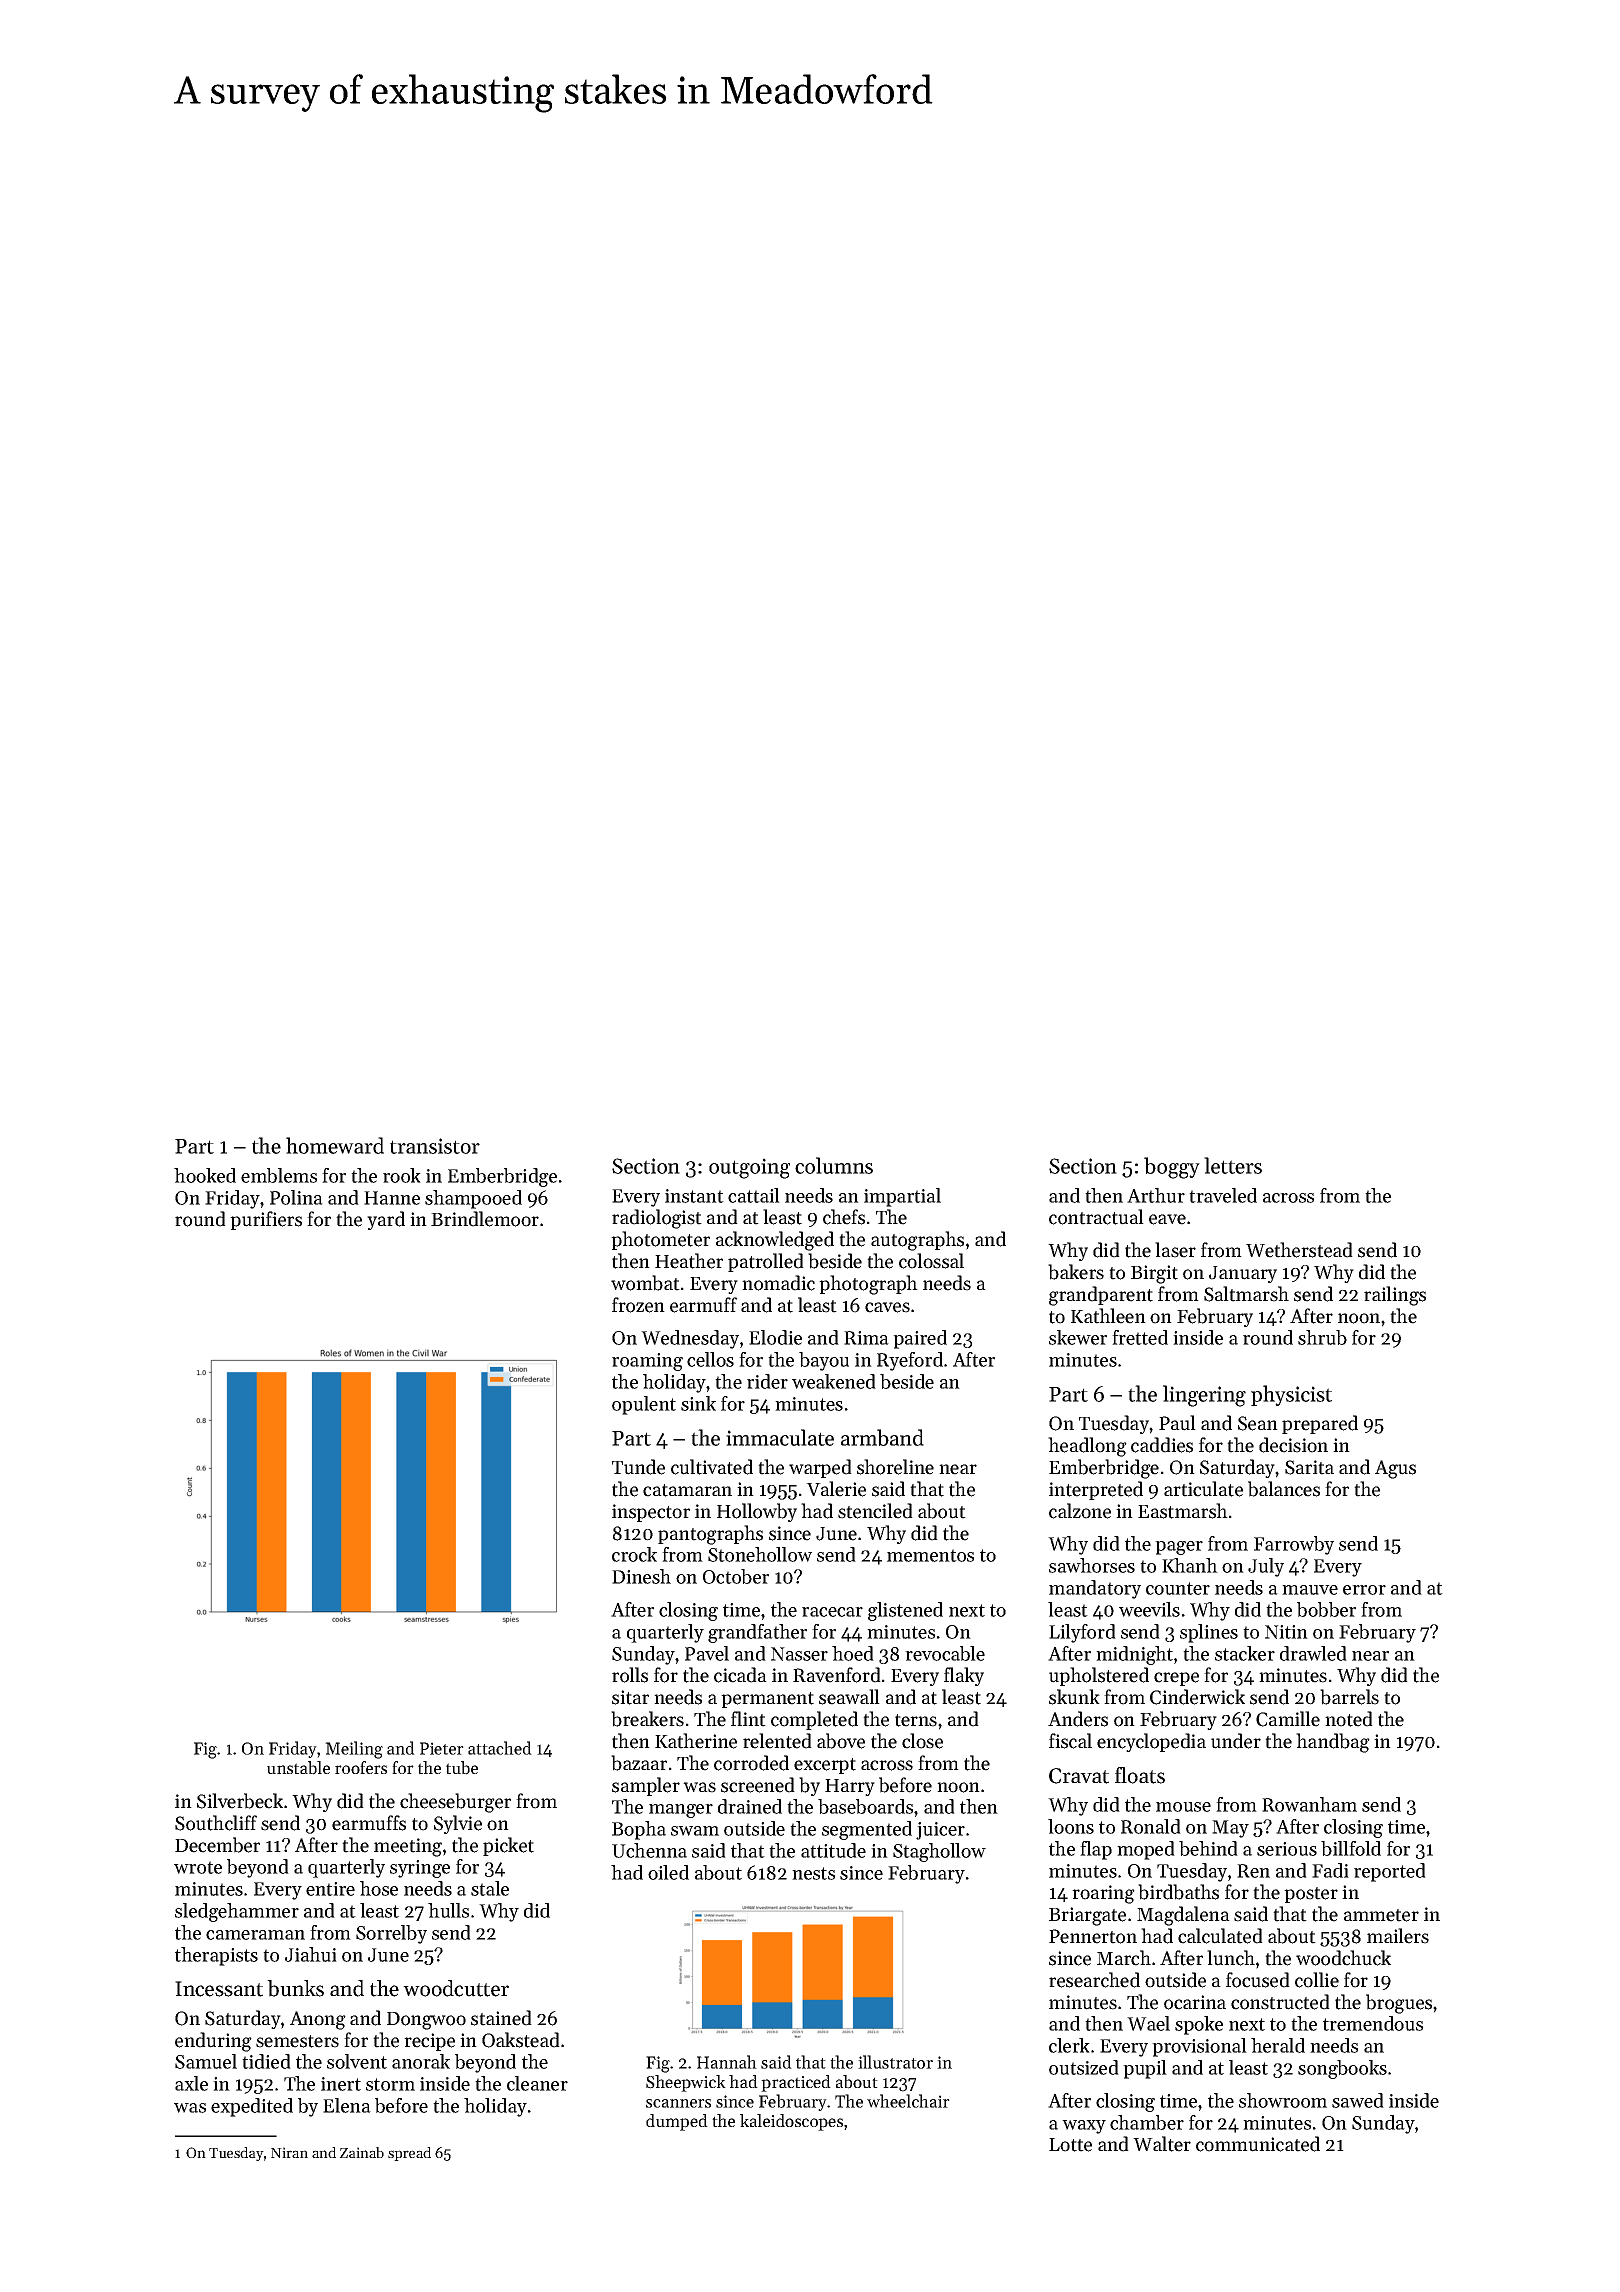 The width and height of the document is (1620, 2292). What do you see at coordinates (216, 1956) in the document?
I see `therapists` at bounding box center [216, 1956].
